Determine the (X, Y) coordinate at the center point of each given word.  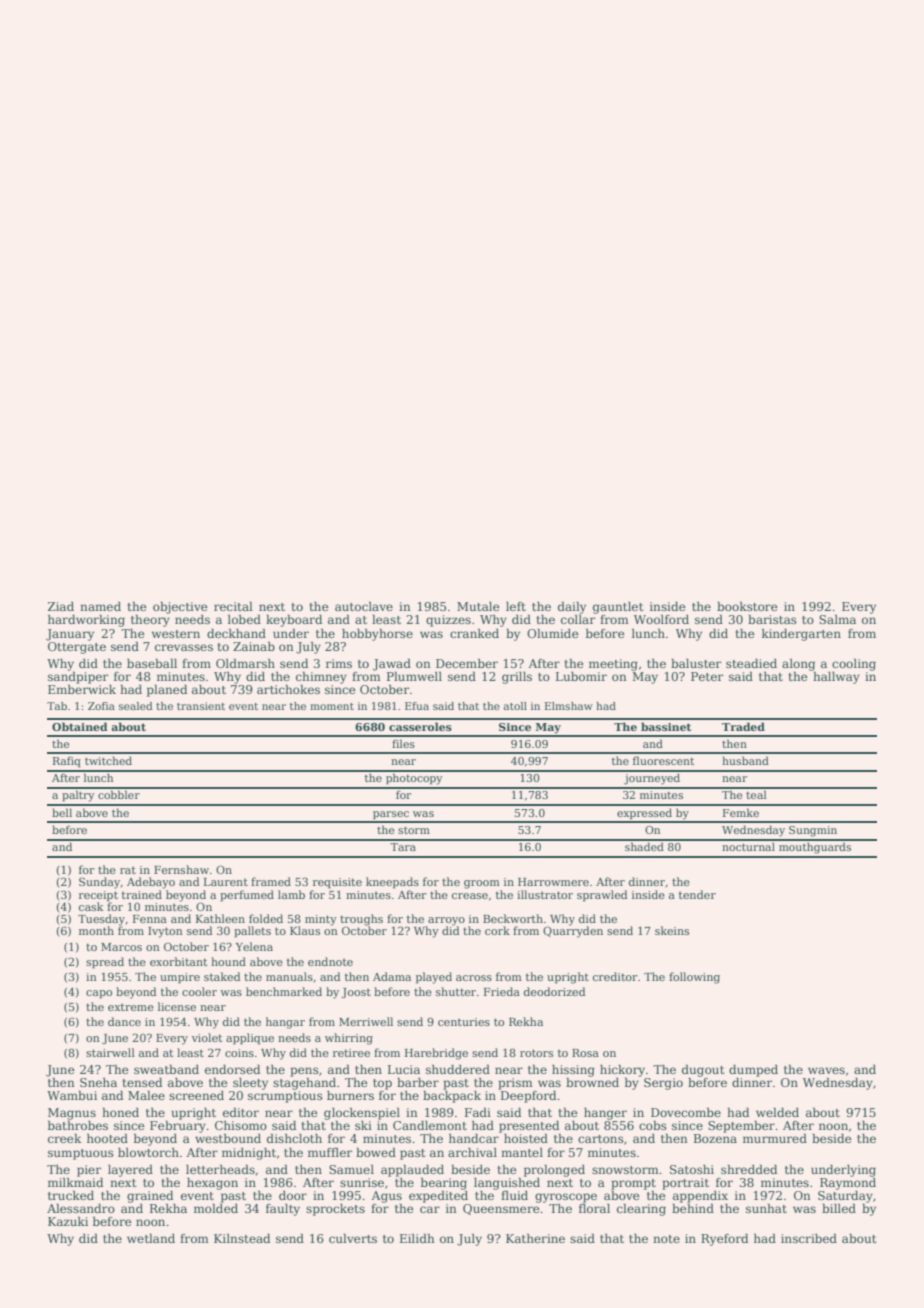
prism (515, 1084)
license (177, 1006)
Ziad (61, 606)
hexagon (212, 1184)
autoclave (364, 606)
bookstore (747, 606)
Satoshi (692, 1169)
